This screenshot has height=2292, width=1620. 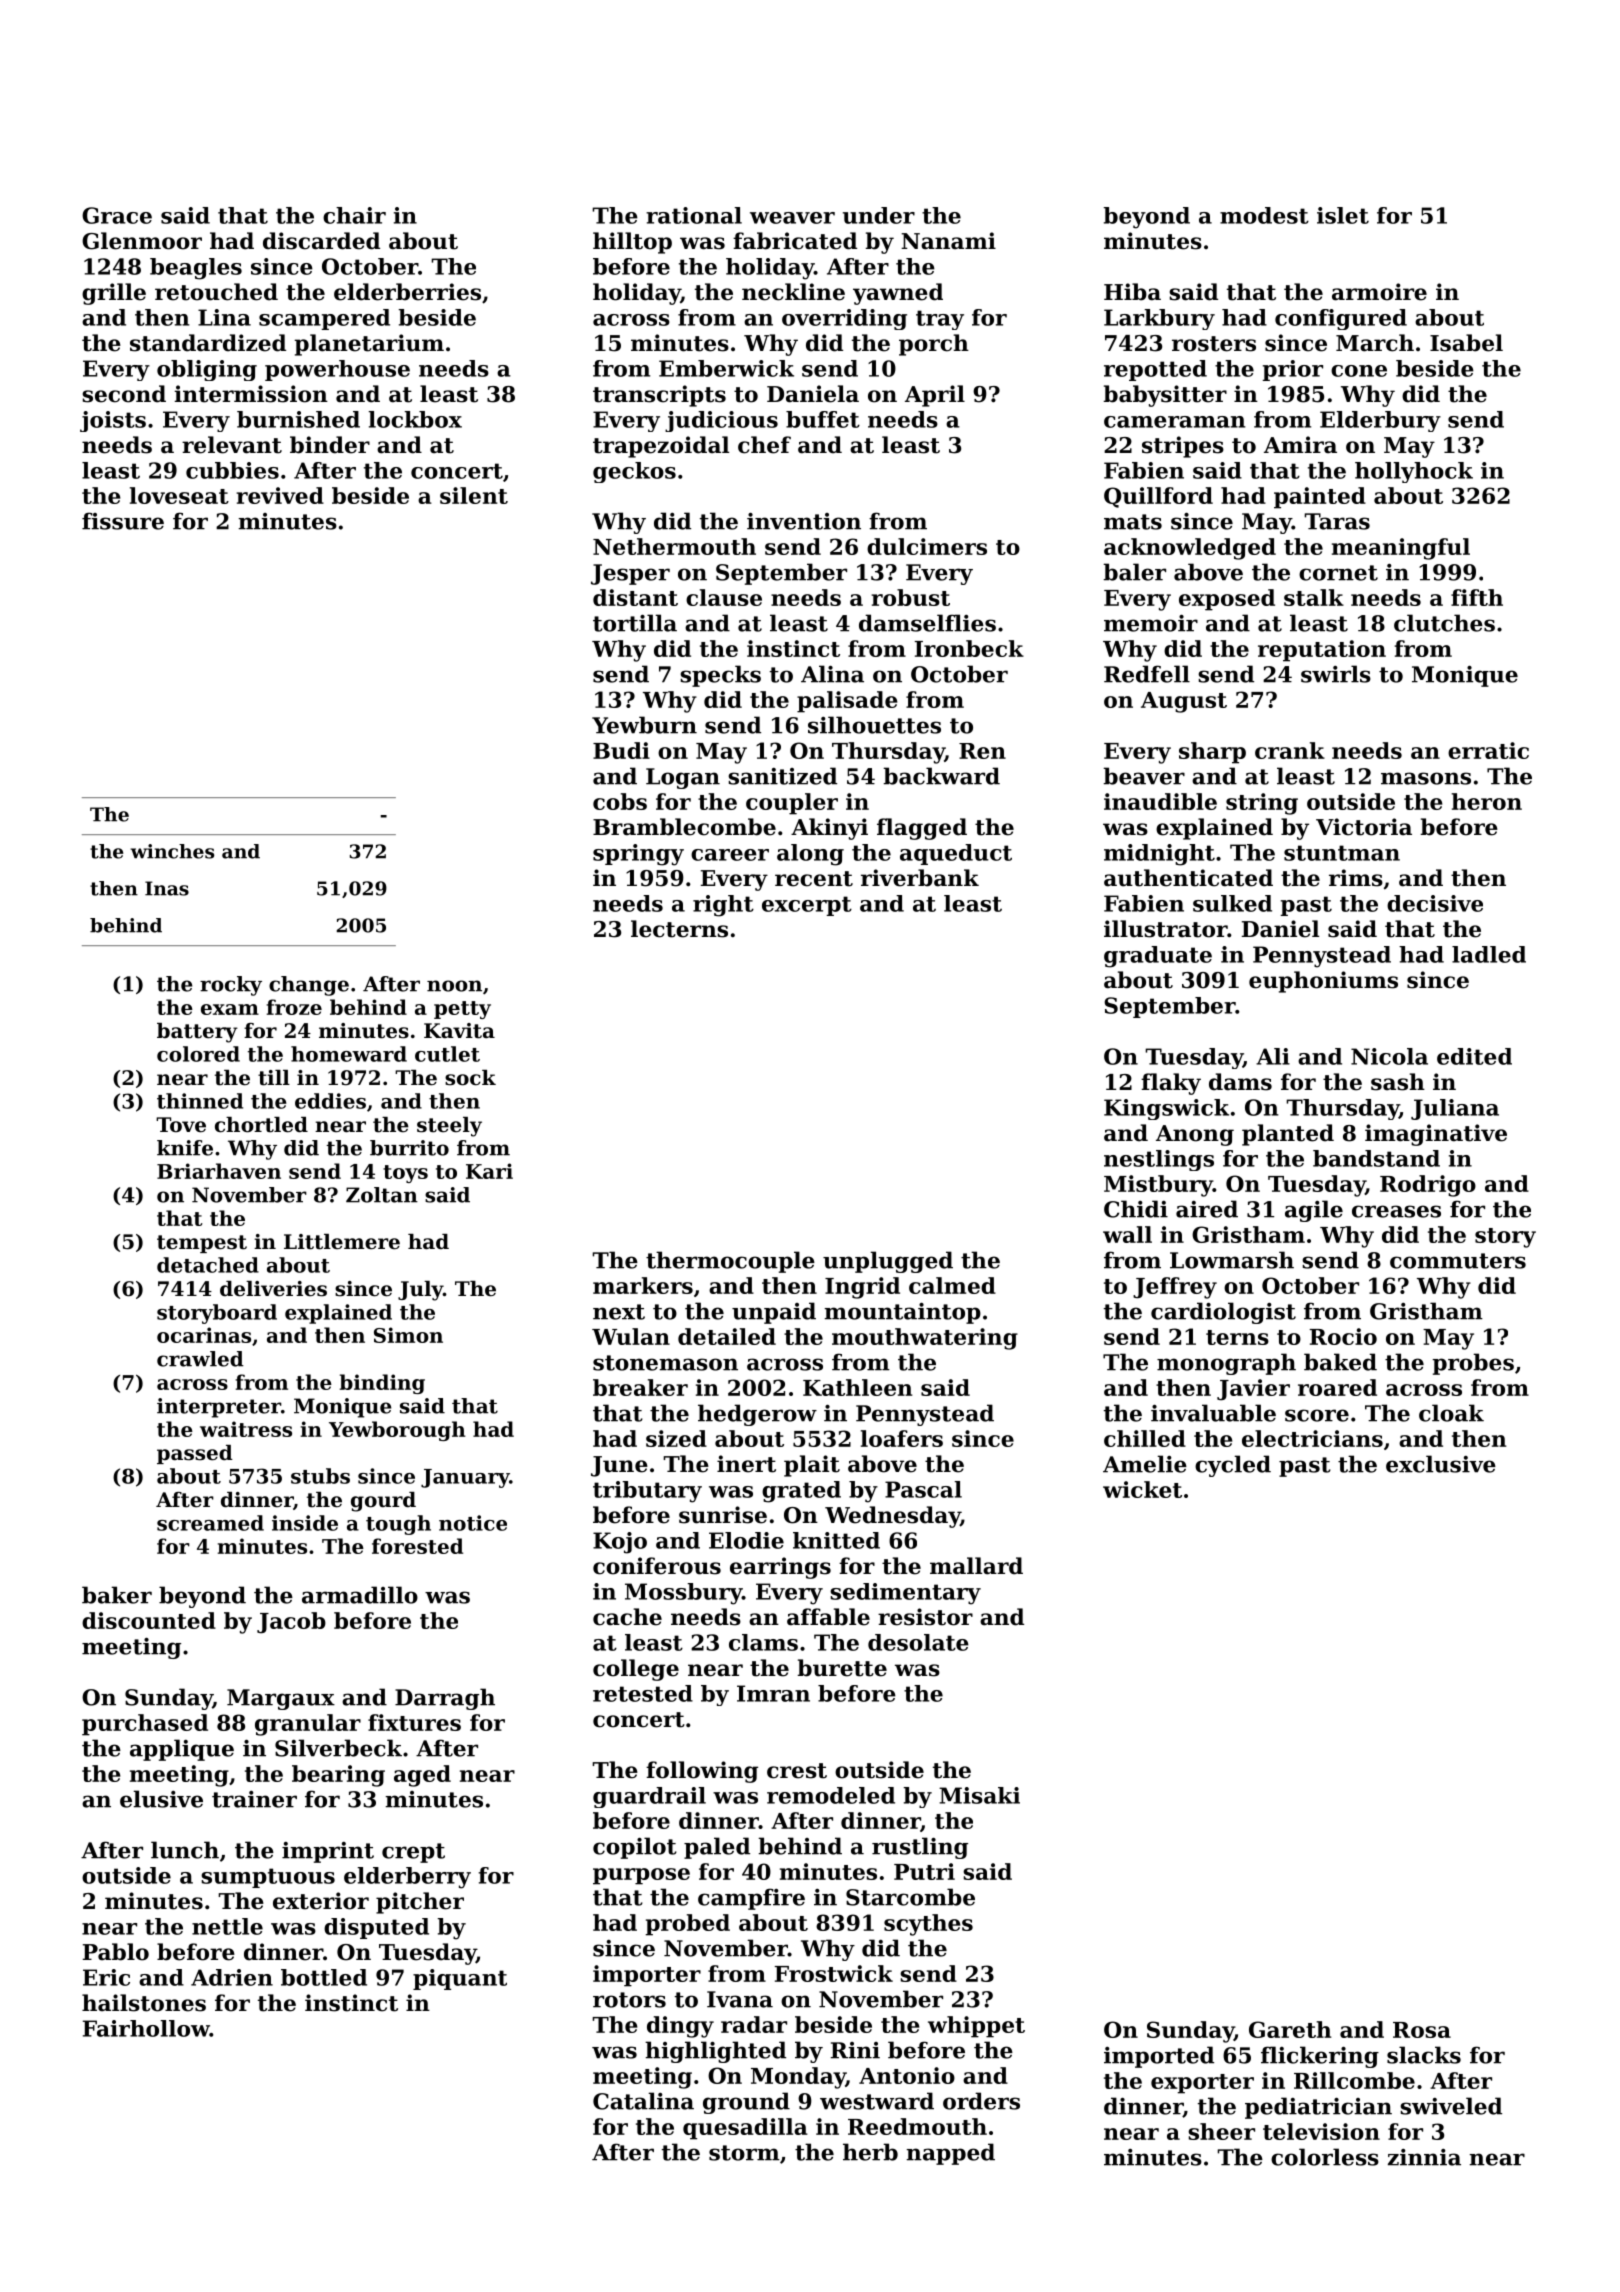 What do you see at coordinates (179, 495) in the screenshot?
I see `loveseat` at bounding box center [179, 495].
